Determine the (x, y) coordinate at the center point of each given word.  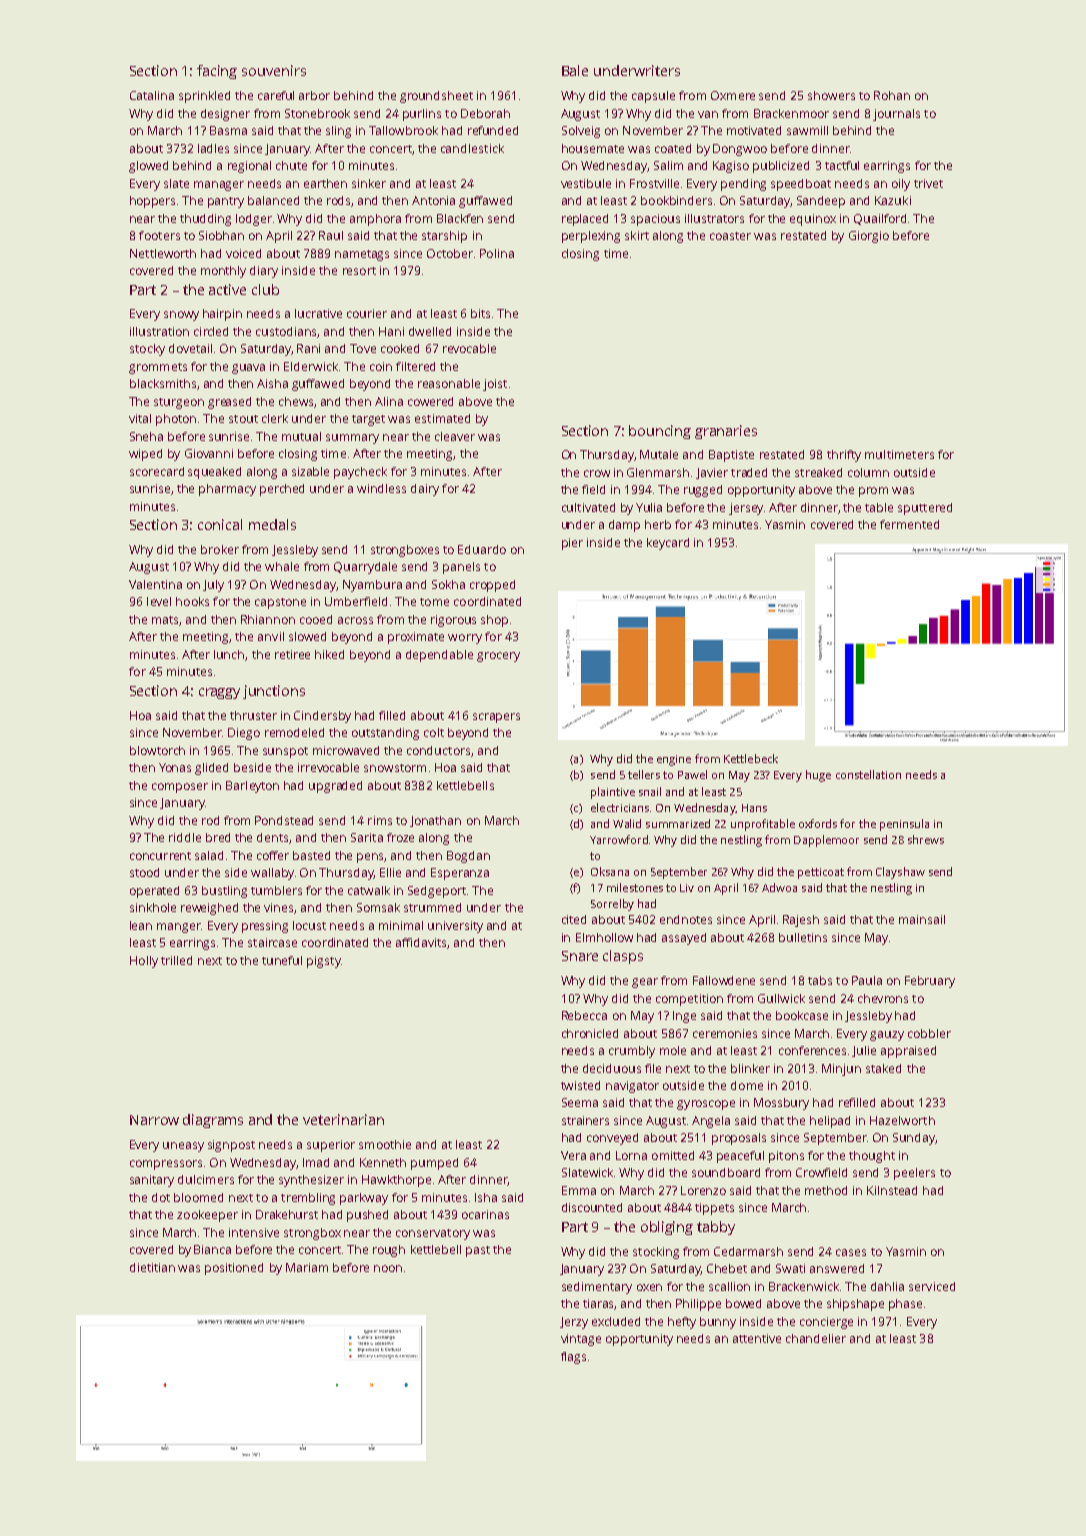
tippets (714, 1209)
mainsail (922, 919)
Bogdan (468, 857)
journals (896, 115)
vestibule (586, 183)
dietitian (152, 1267)
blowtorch (157, 750)
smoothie (385, 1144)
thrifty (844, 456)
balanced (273, 200)
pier (572, 544)
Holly (144, 962)
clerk (275, 418)
